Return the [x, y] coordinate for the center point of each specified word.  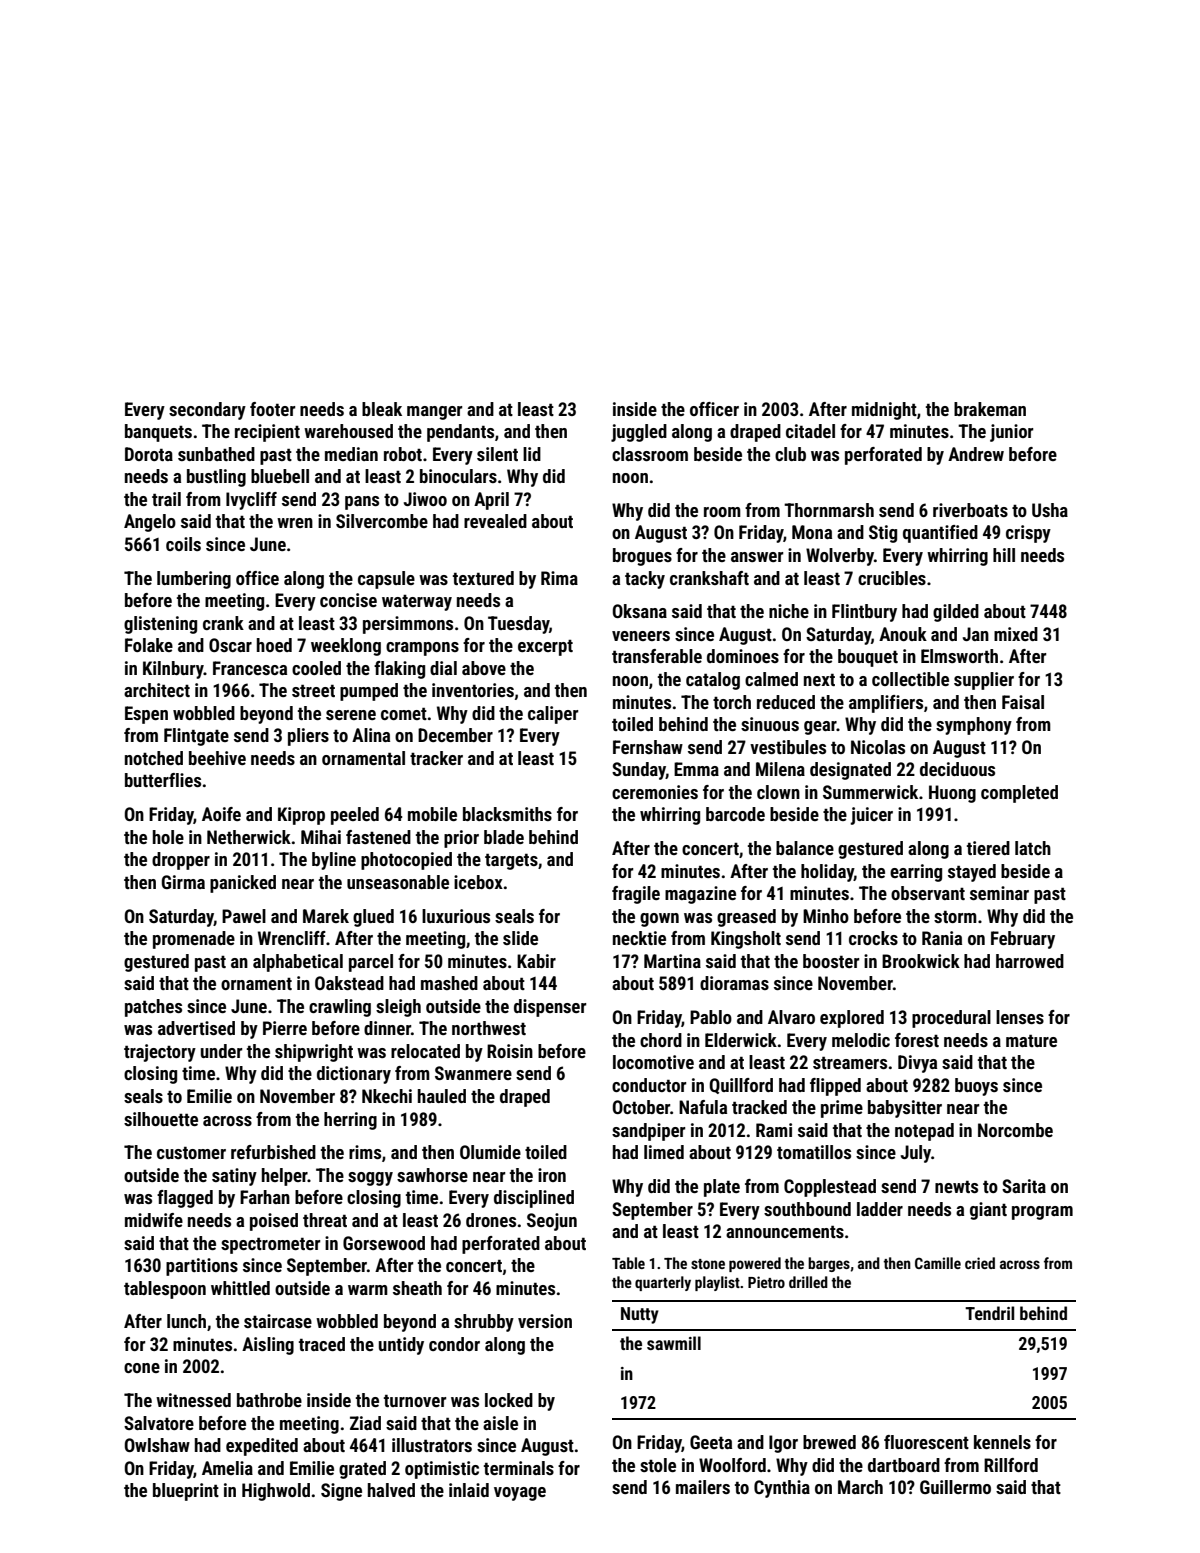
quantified [940, 534]
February [1023, 940]
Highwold [276, 1492]
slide [520, 938]
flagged [185, 1199]
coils [183, 544]
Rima [559, 578]
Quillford [741, 1086]
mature [1031, 1041]
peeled [355, 816]
